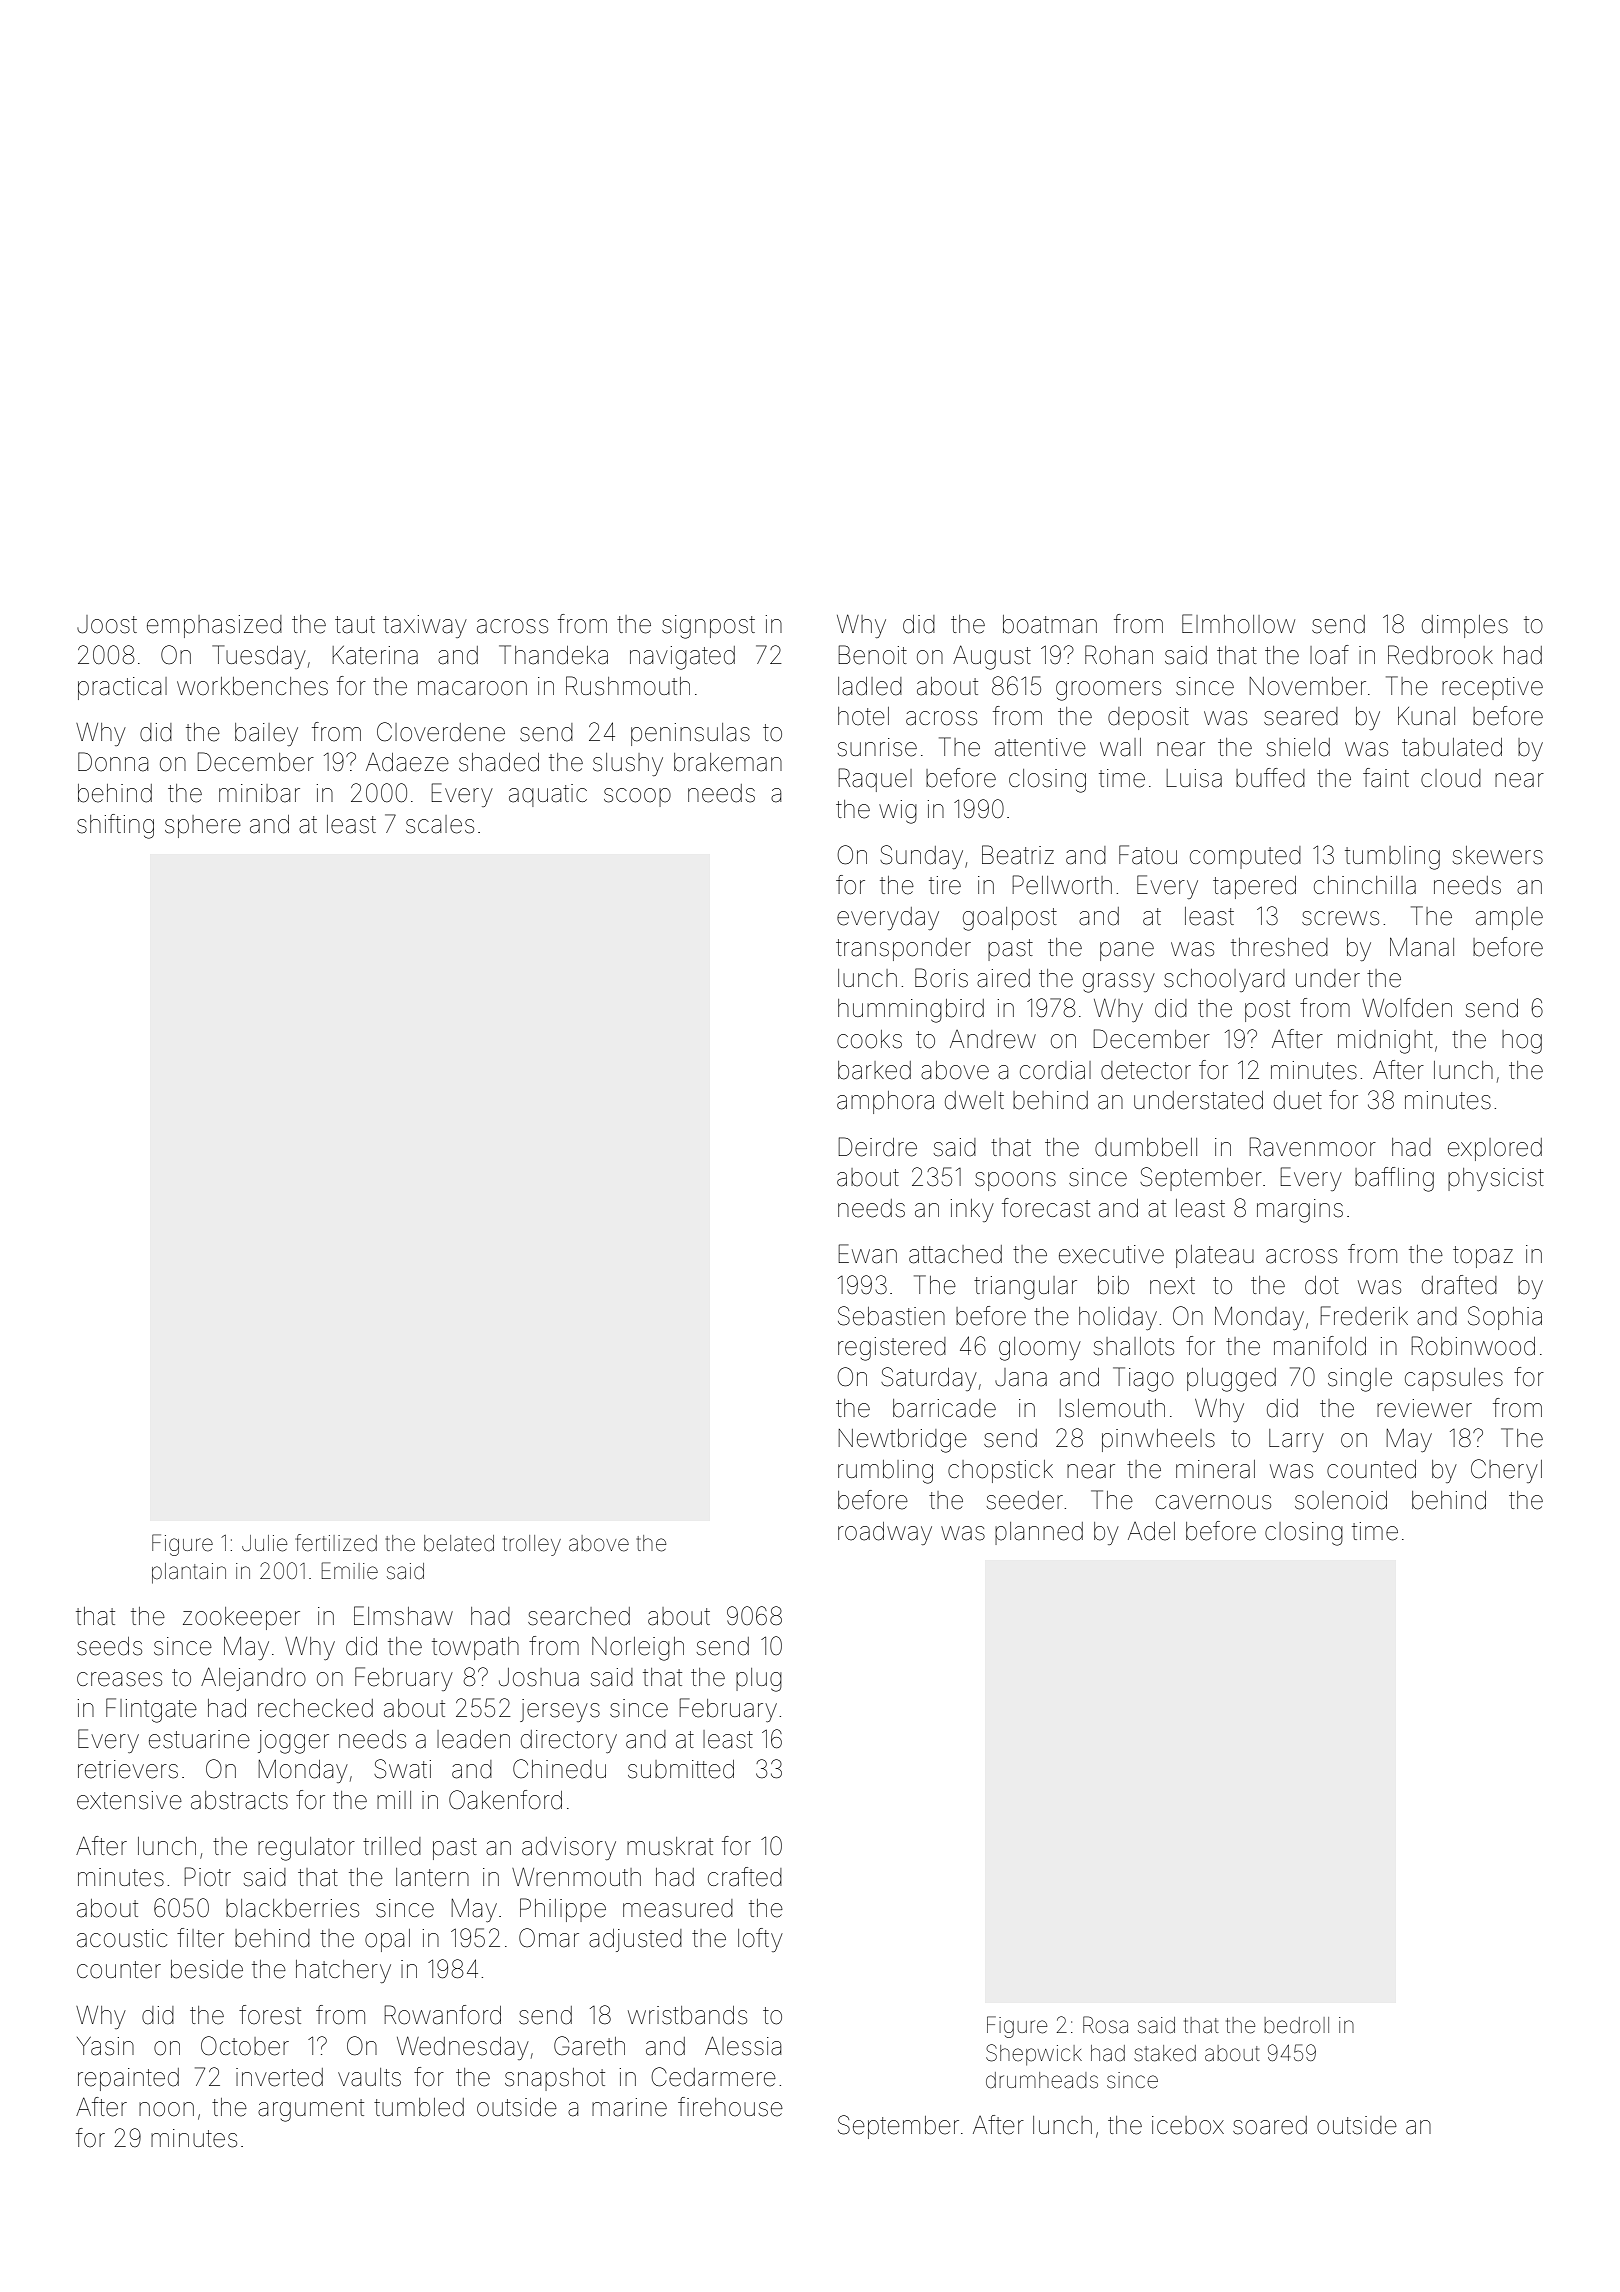 The width and height of the screenshot is (1620, 2292). What do you see at coordinates (1341, 1500) in the screenshot?
I see `solenoid` at bounding box center [1341, 1500].
